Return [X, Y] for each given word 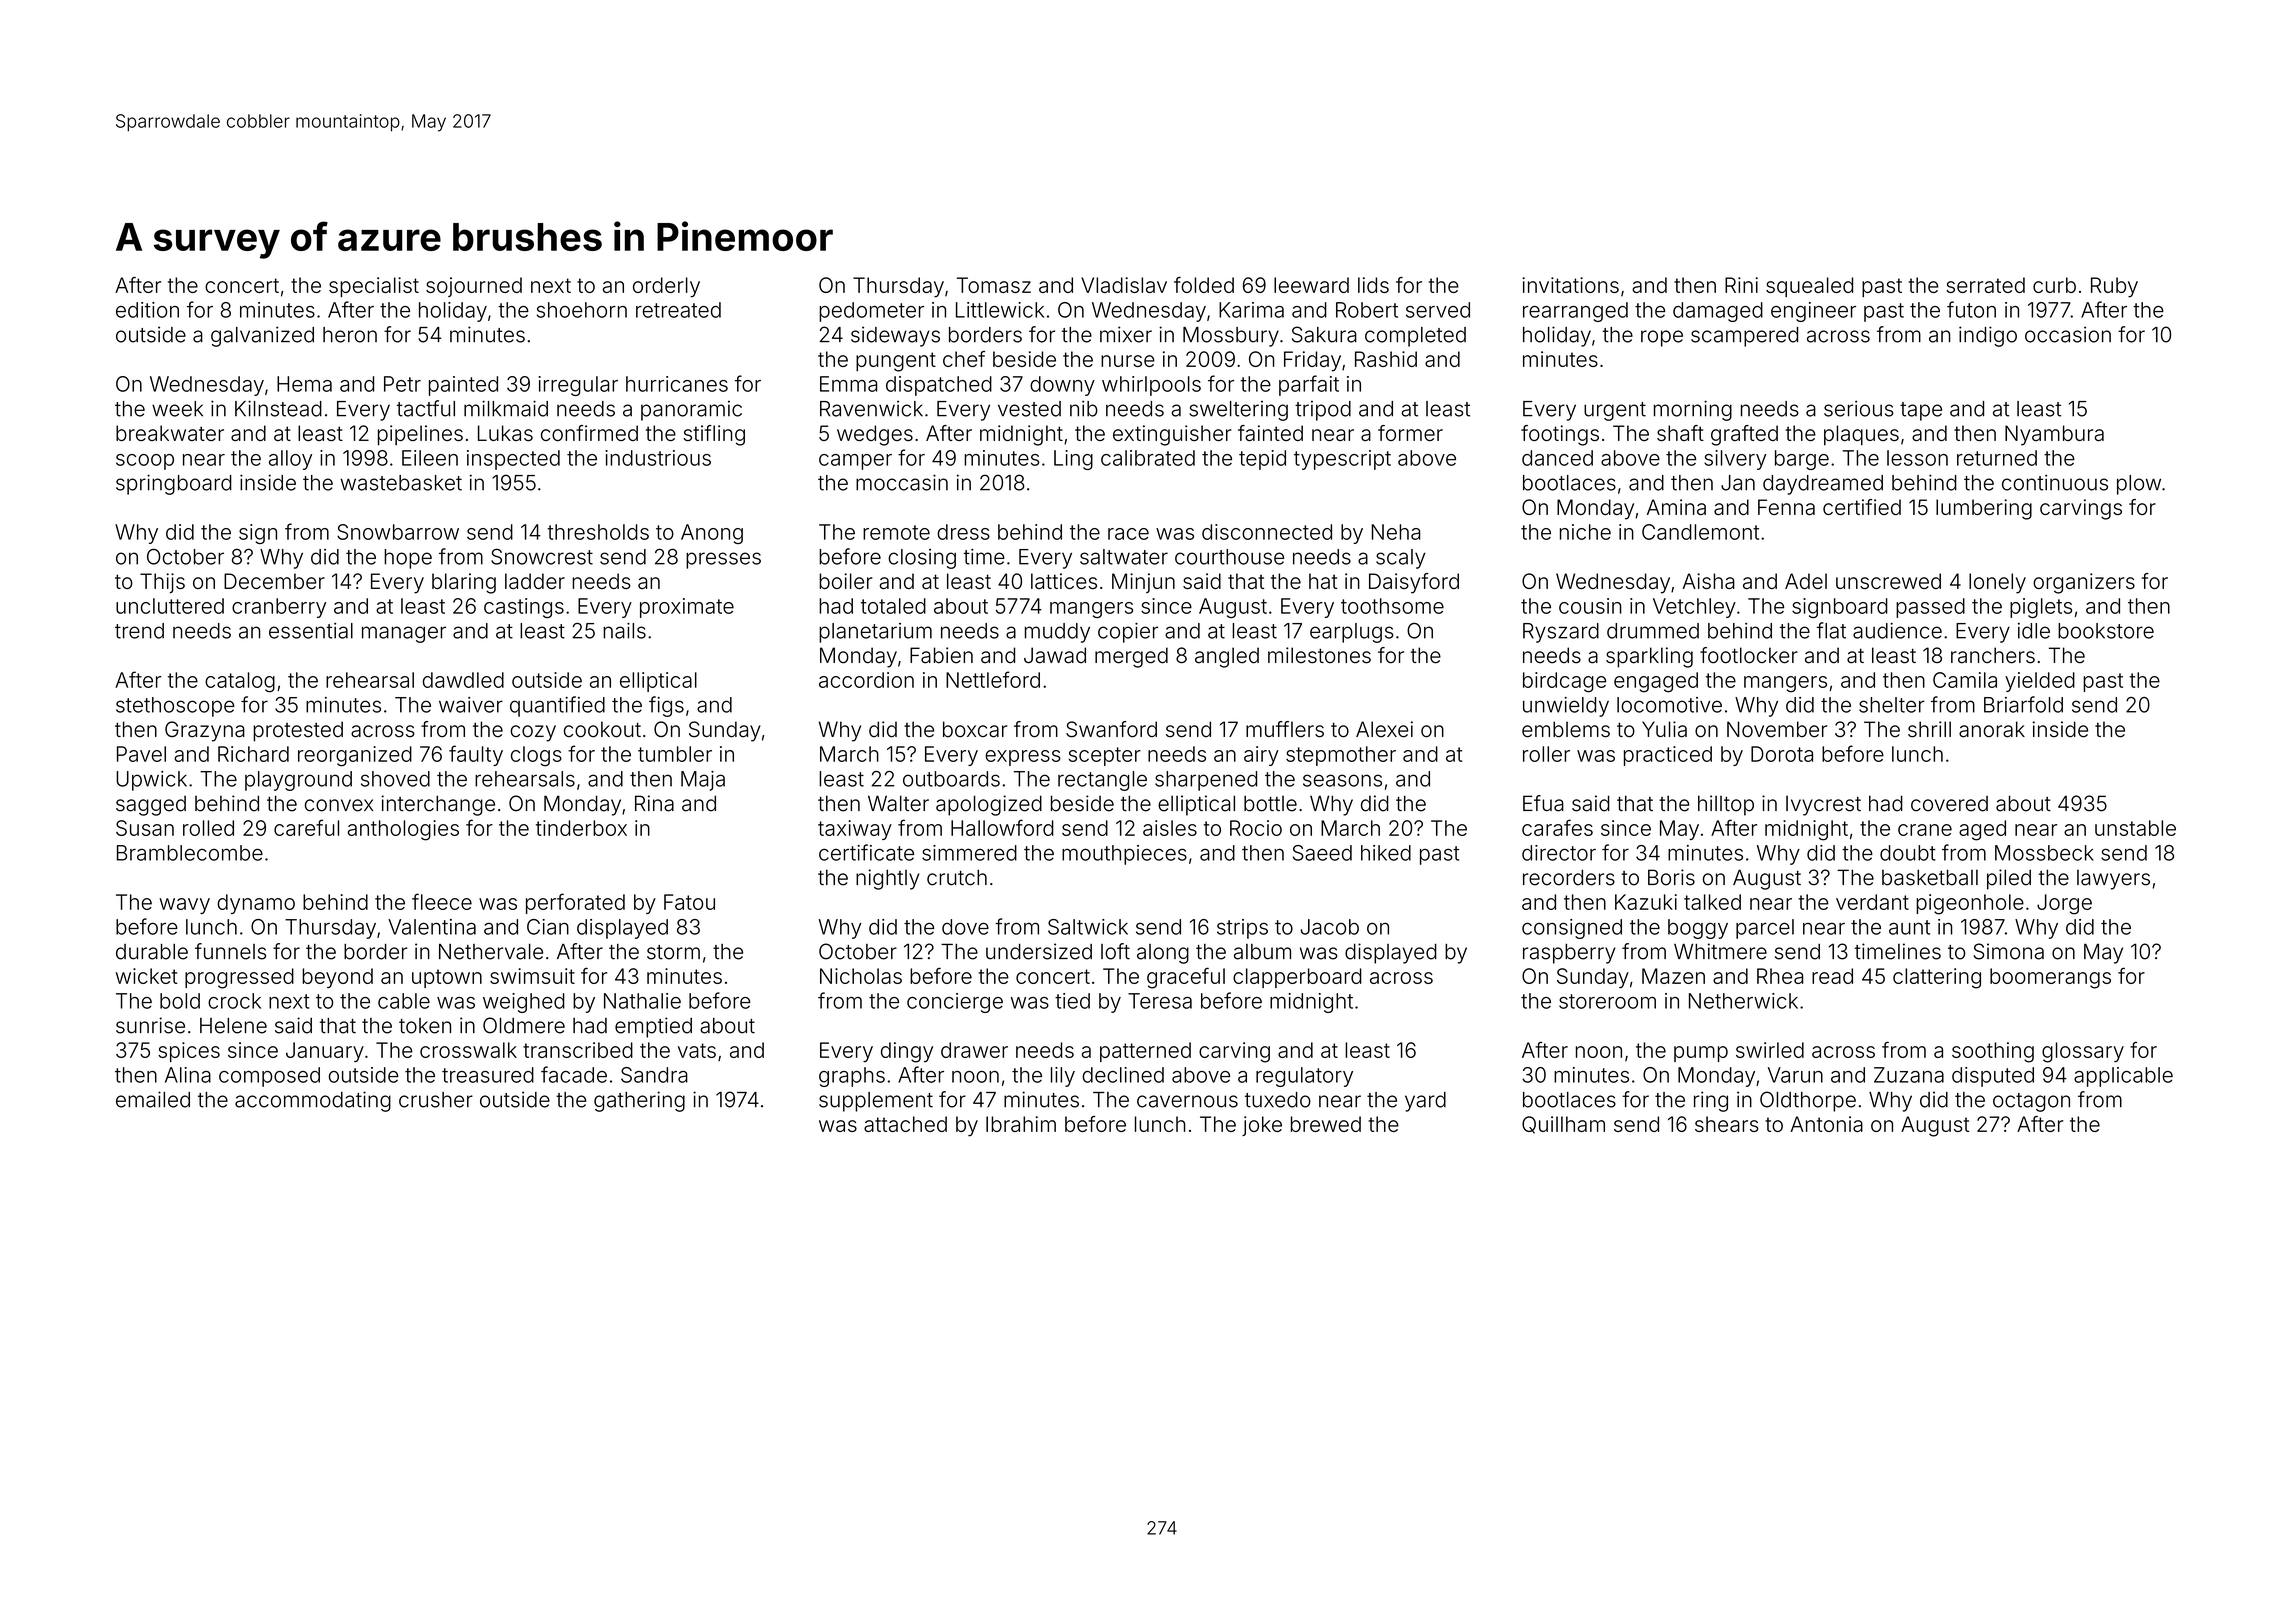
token [425, 1026]
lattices [1064, 581]
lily [1063, 1077]
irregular [578, 386]
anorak [1992, 729]
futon [1971, 309]
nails [624, 631]
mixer [1126, 334]
